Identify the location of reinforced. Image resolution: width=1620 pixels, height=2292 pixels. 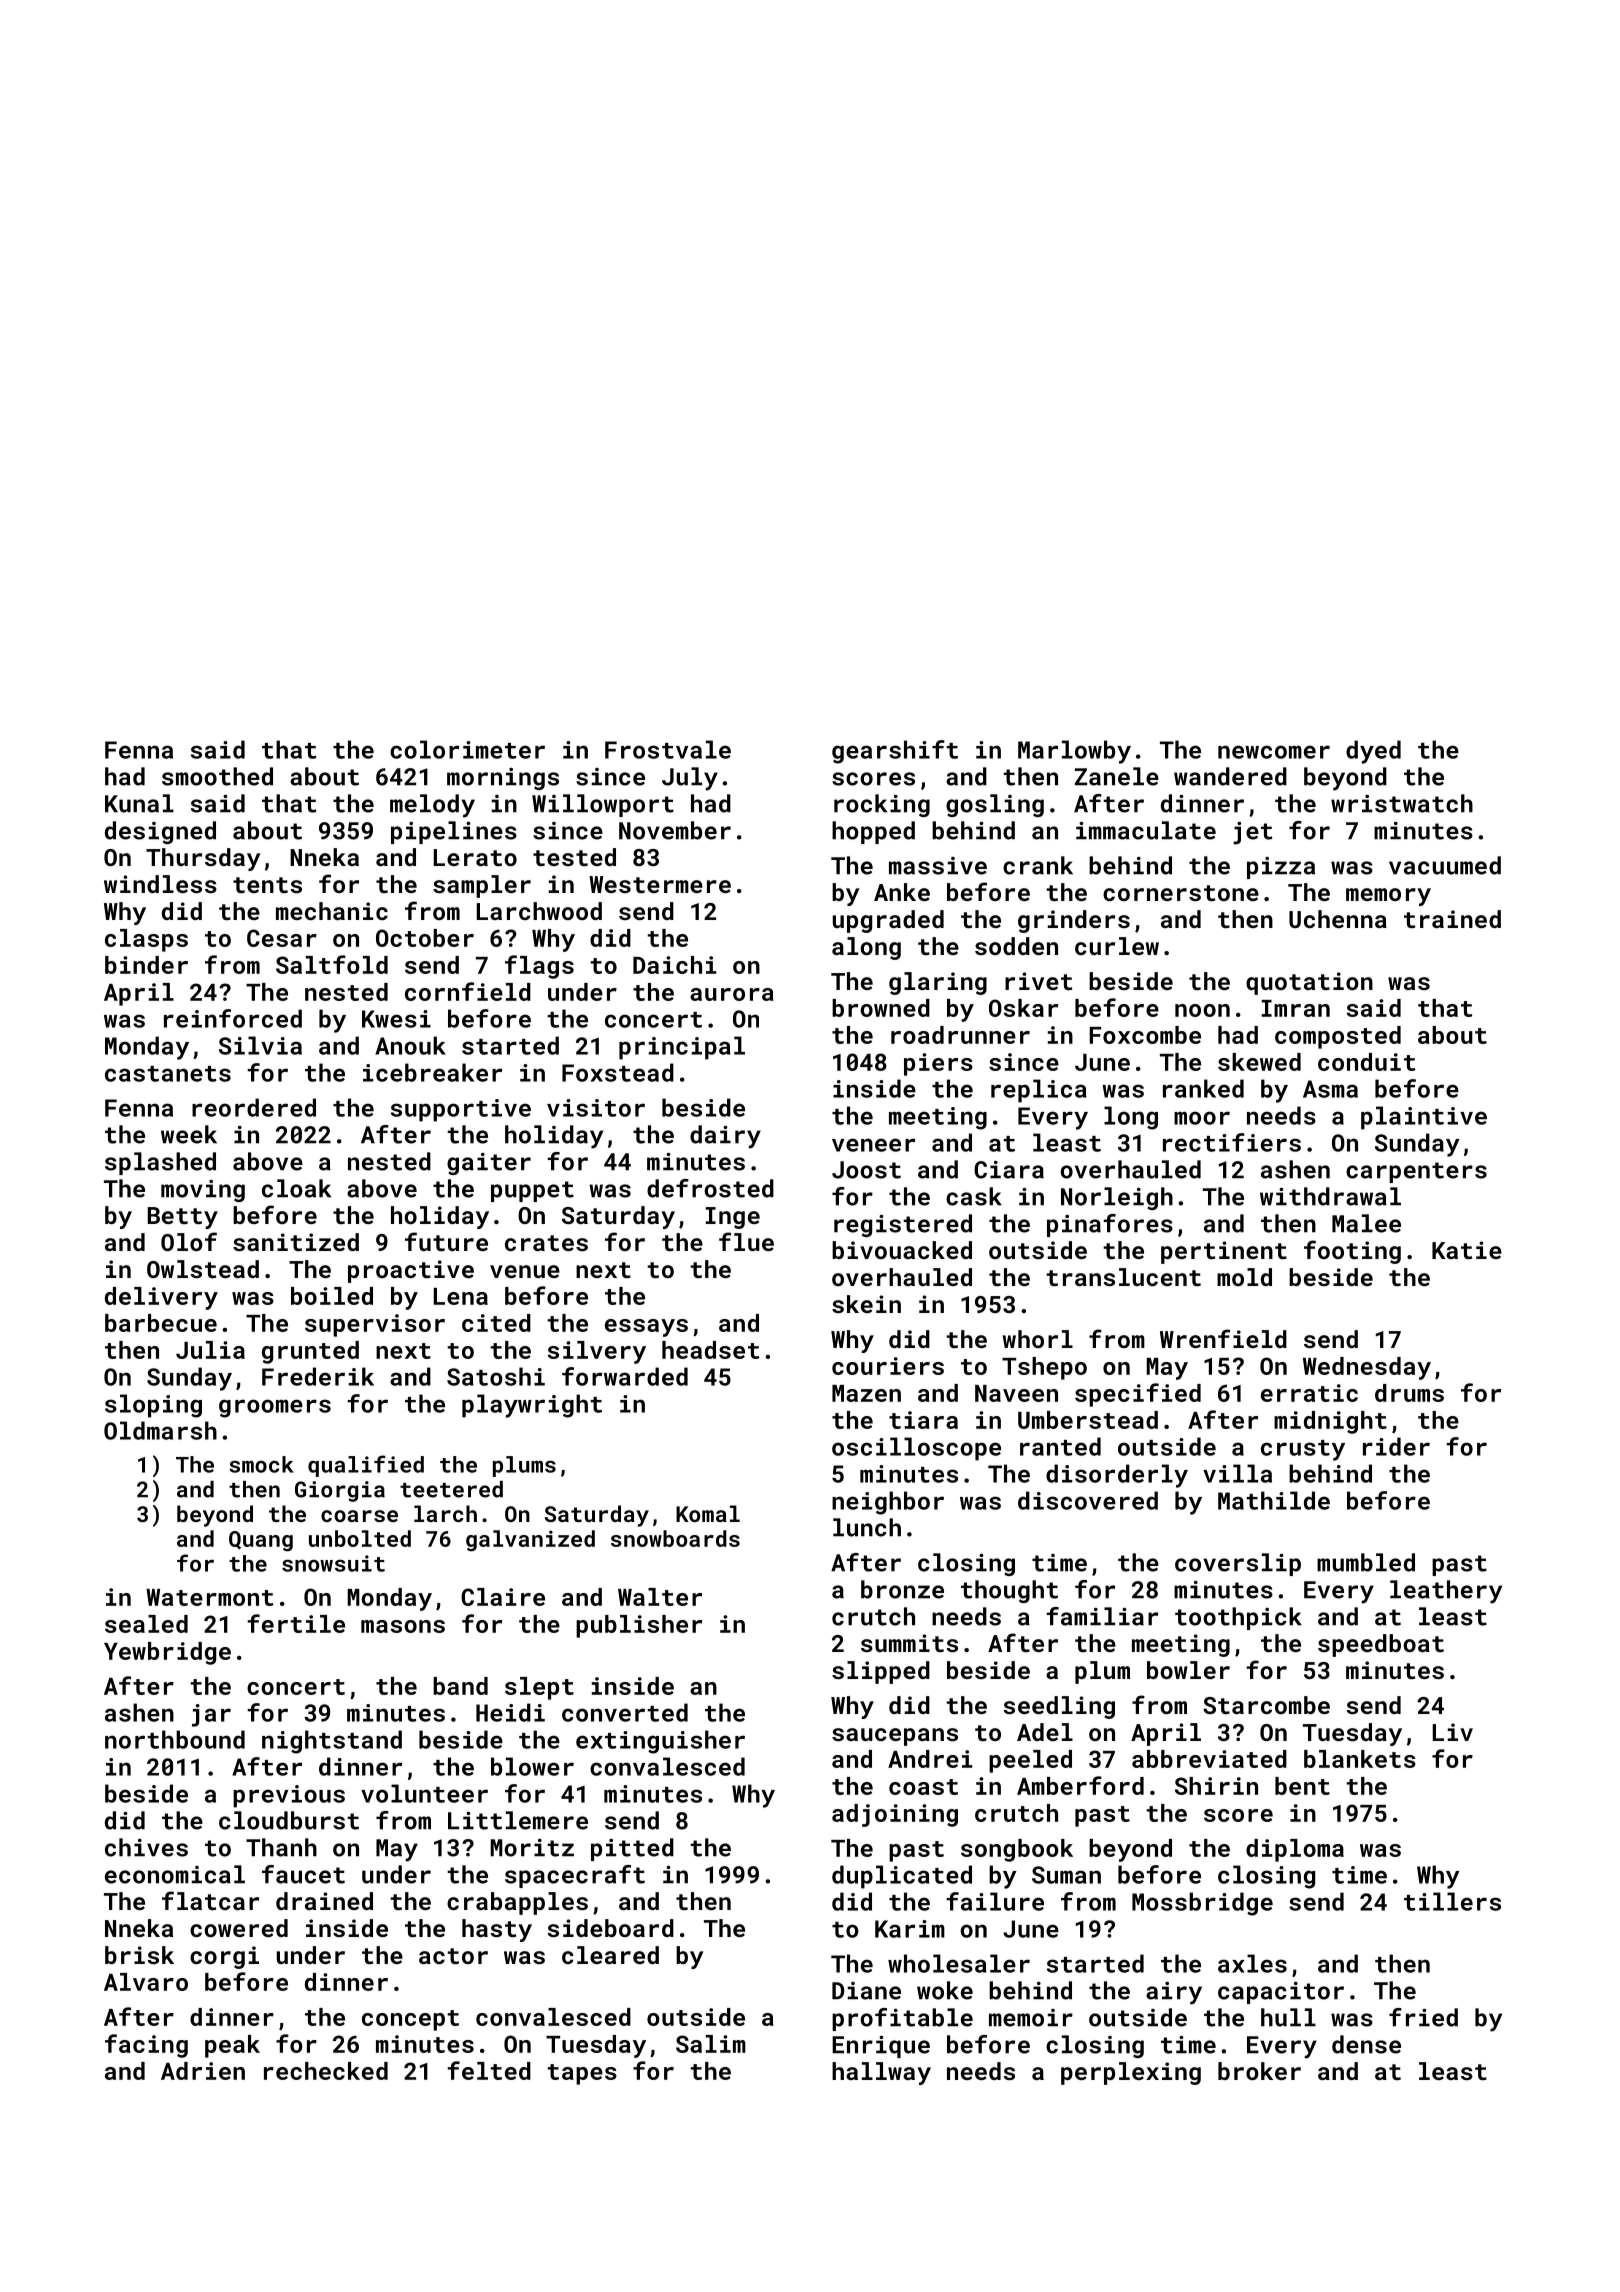
(233, 1018).
